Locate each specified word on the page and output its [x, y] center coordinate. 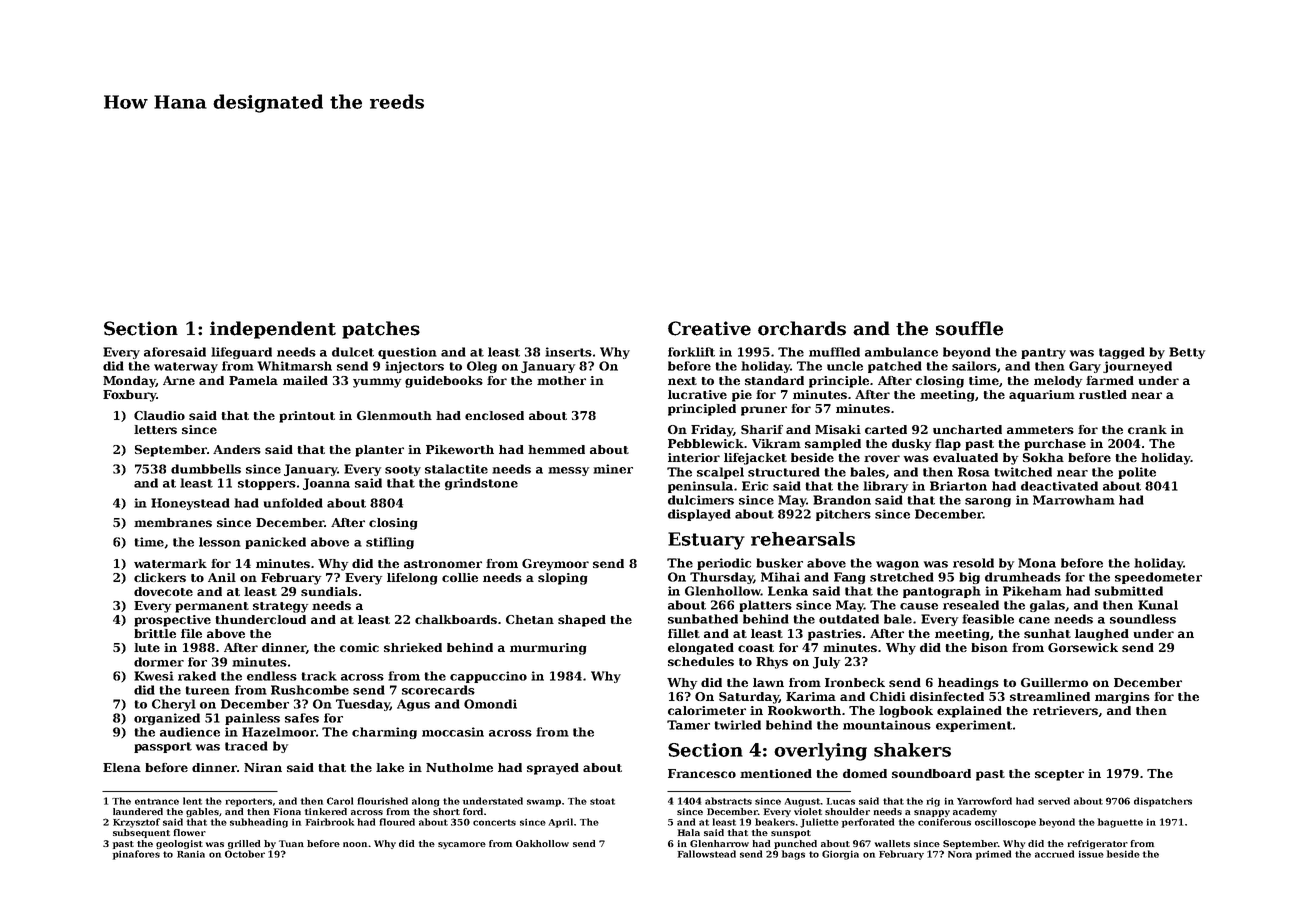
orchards [802, 328]
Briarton [958, 486]
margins [1122, 698]
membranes [173, 522]
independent [273, 330]
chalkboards [456, 619]
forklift [691, 352]
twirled [737, 725]
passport [163, 747]
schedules [701, 661]
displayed [699, 515]
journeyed [1137, 367]
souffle [969, 328]
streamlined [1050, 696]
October [245, 854]
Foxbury [129, 396]
